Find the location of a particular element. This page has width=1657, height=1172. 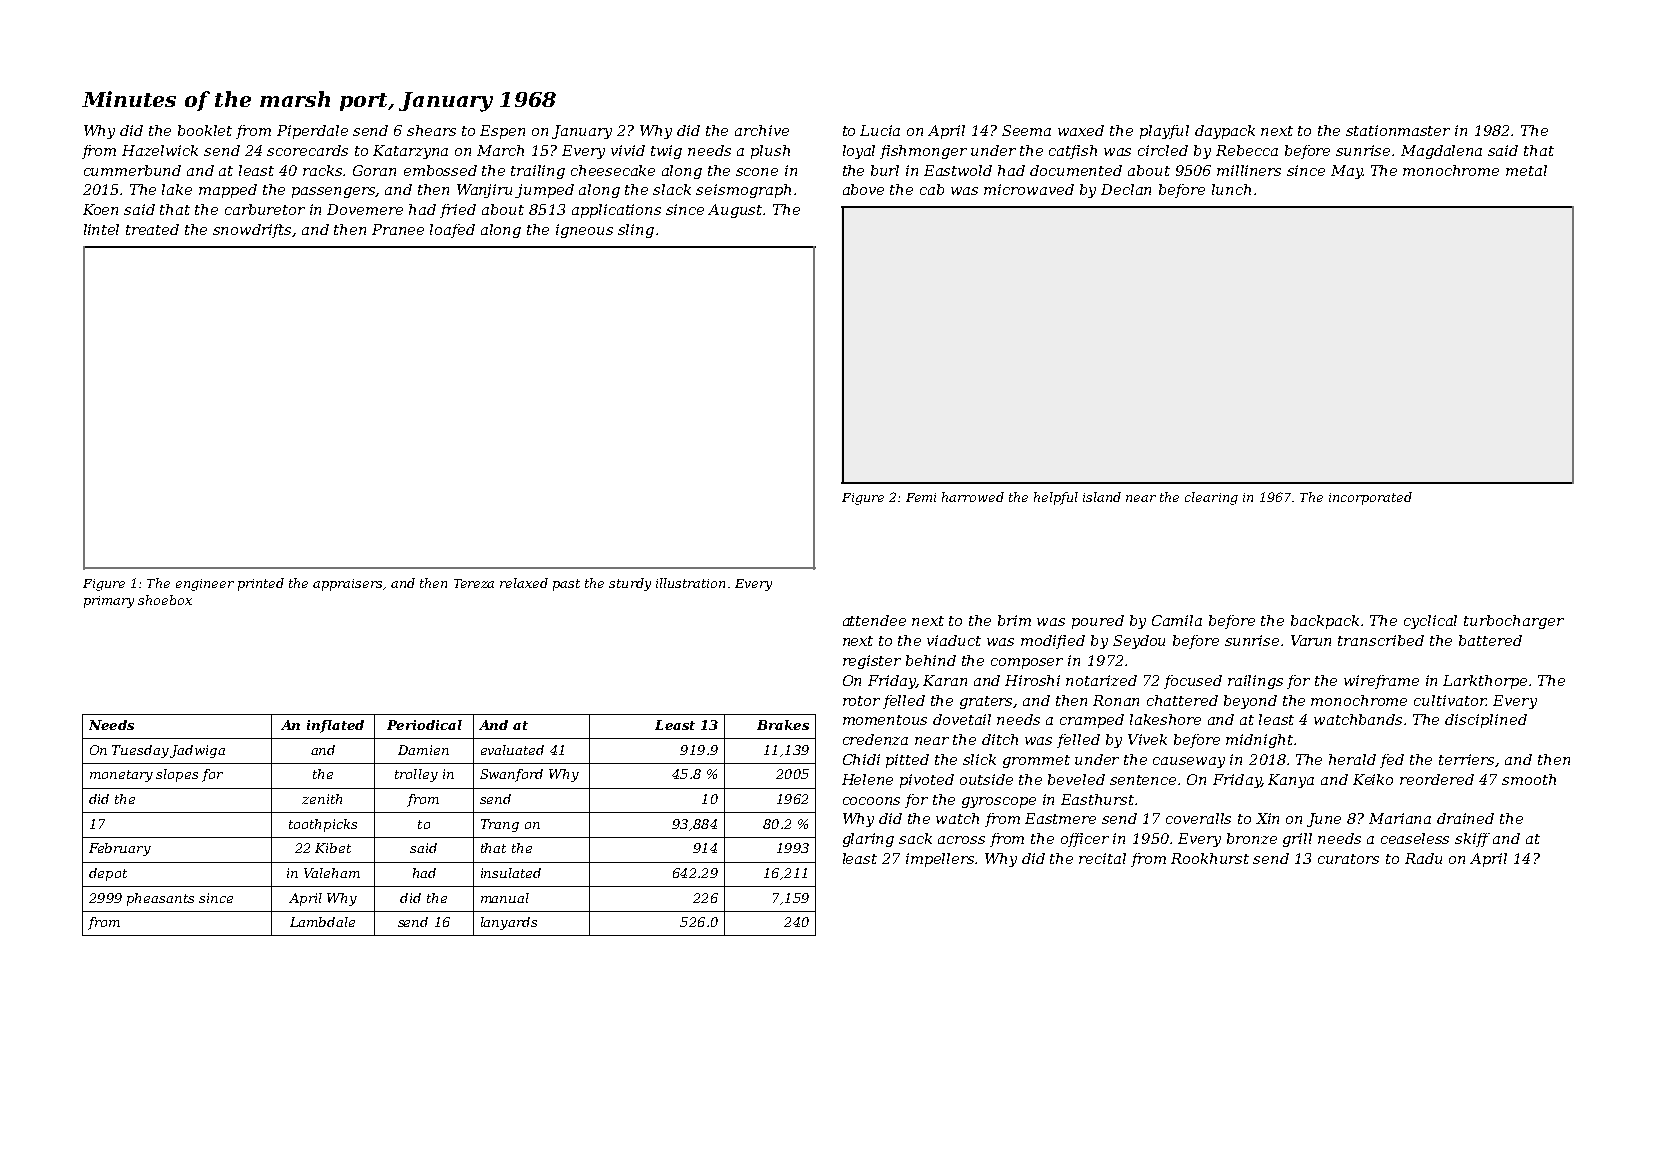

incorporated is located at coordinates (1370, 498).
